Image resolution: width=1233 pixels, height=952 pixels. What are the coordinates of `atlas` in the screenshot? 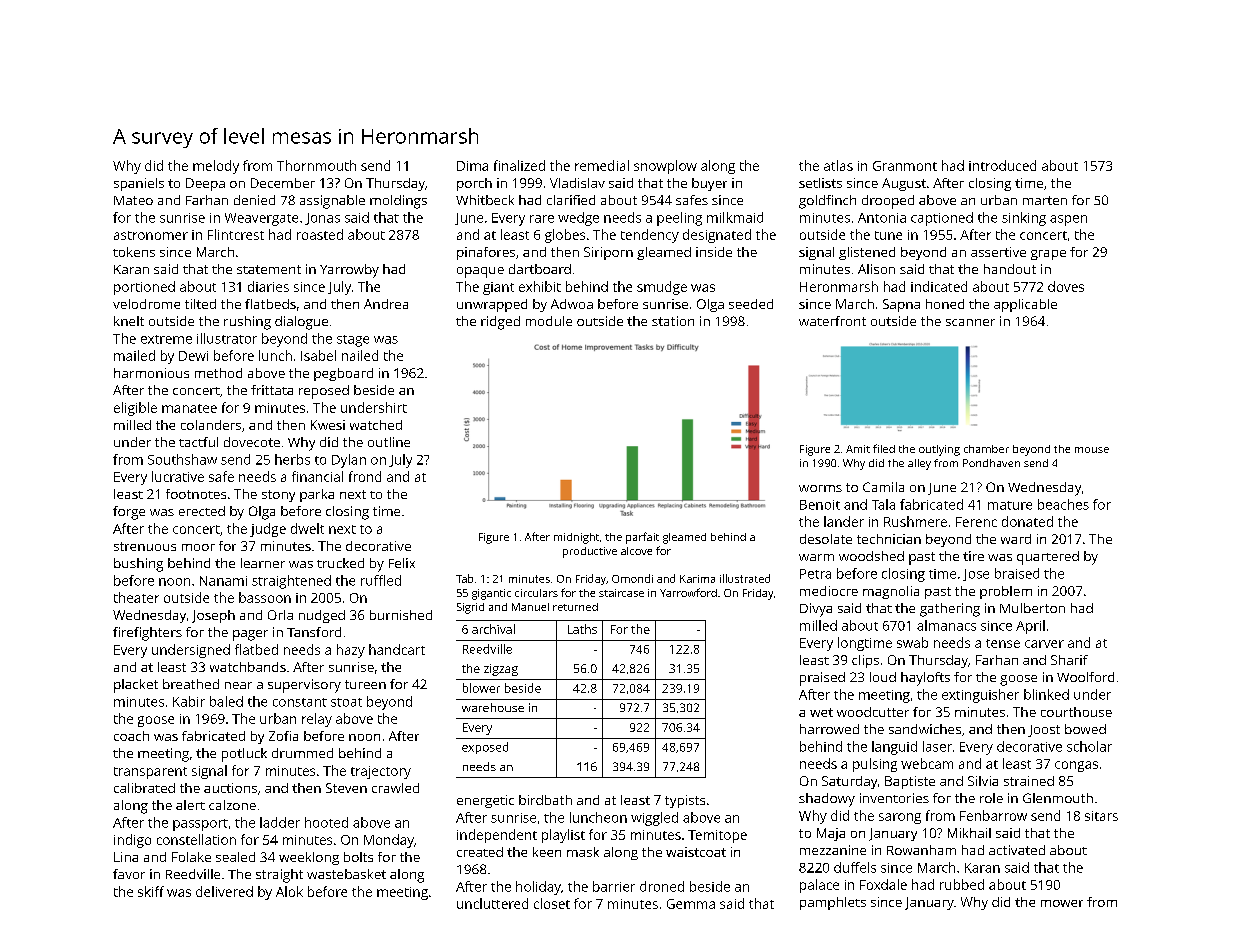 It's located at (838, 165).
